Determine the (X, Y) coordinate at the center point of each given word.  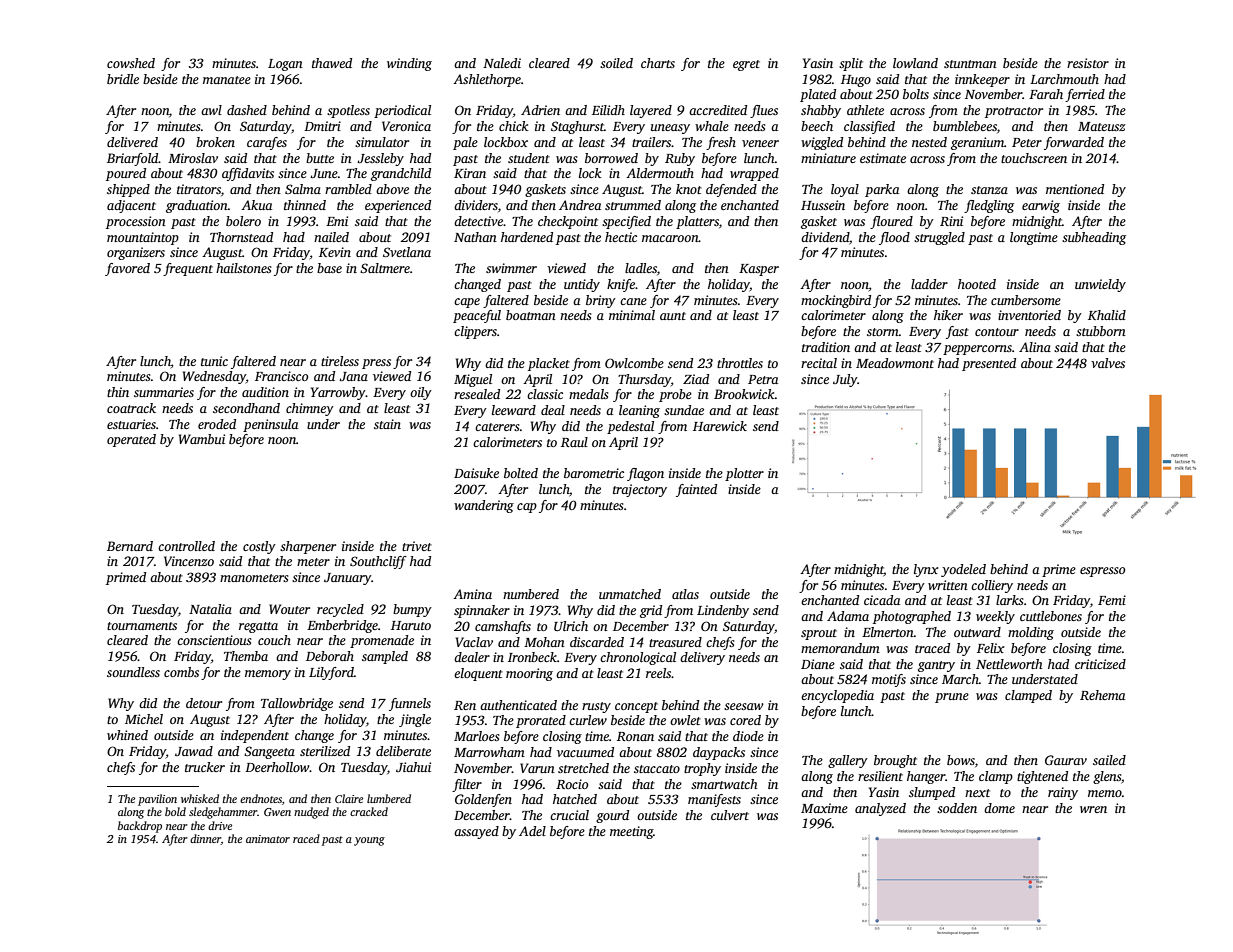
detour (204, 703)
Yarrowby (338, 393)
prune (952, 698)
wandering (484, 506)
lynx (926, 570)
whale (712, 126)
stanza (989, 190)
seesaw (744, 706)
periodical (402, 111)
